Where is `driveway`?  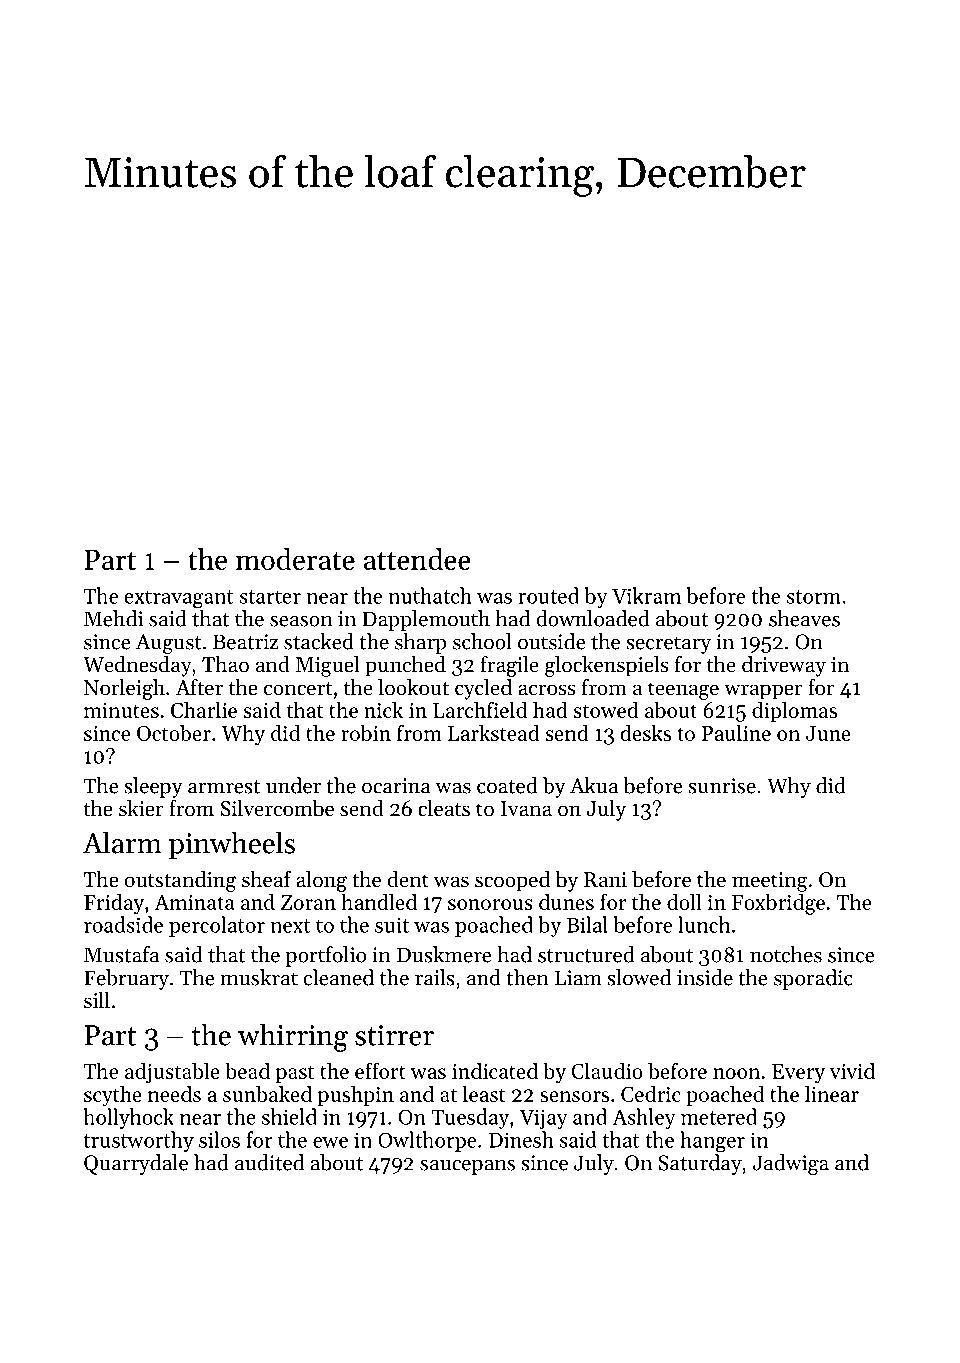 driveway is located at coordinates (784, 666).
